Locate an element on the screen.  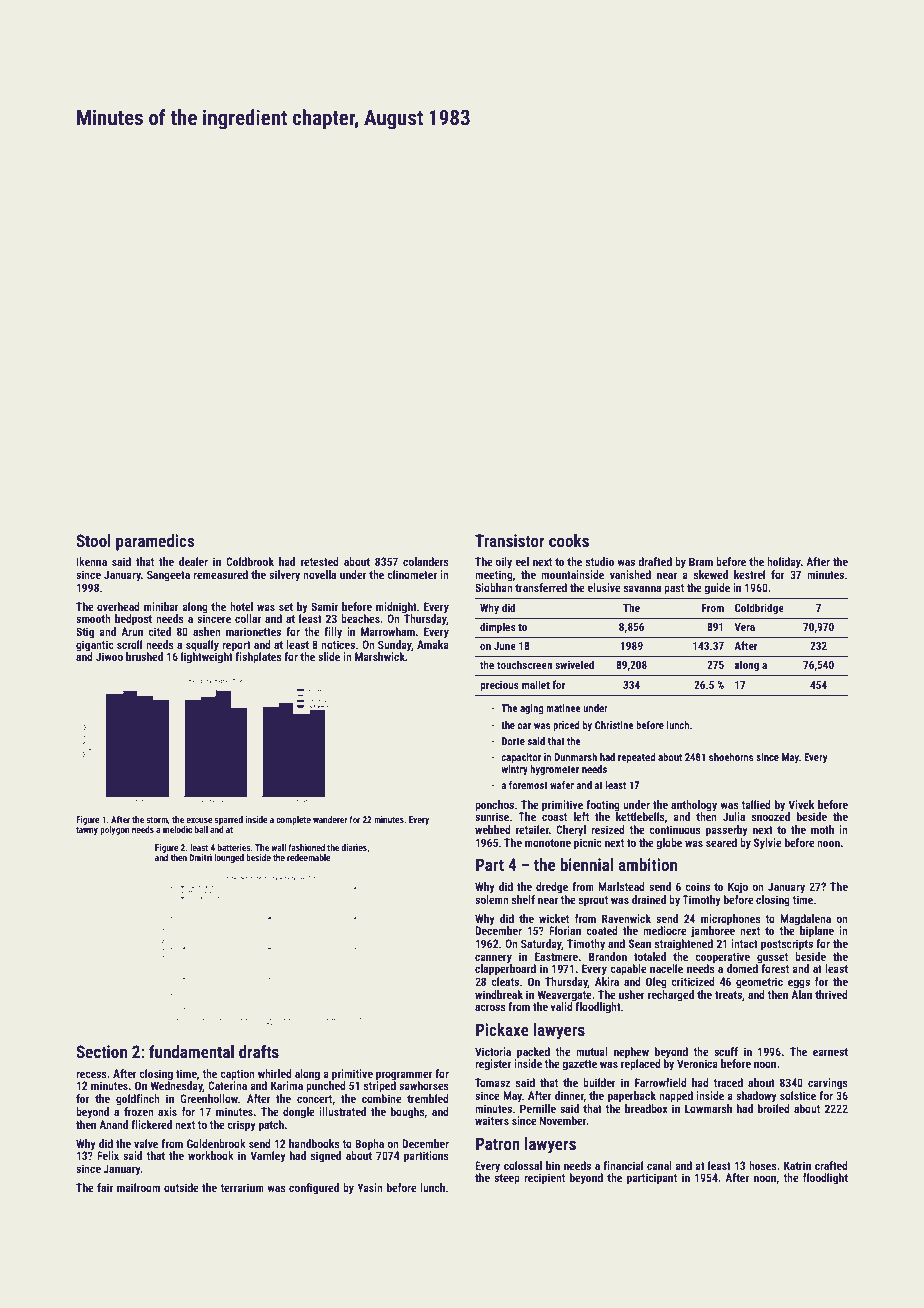
patch is located at coordinates (271, 1126).
